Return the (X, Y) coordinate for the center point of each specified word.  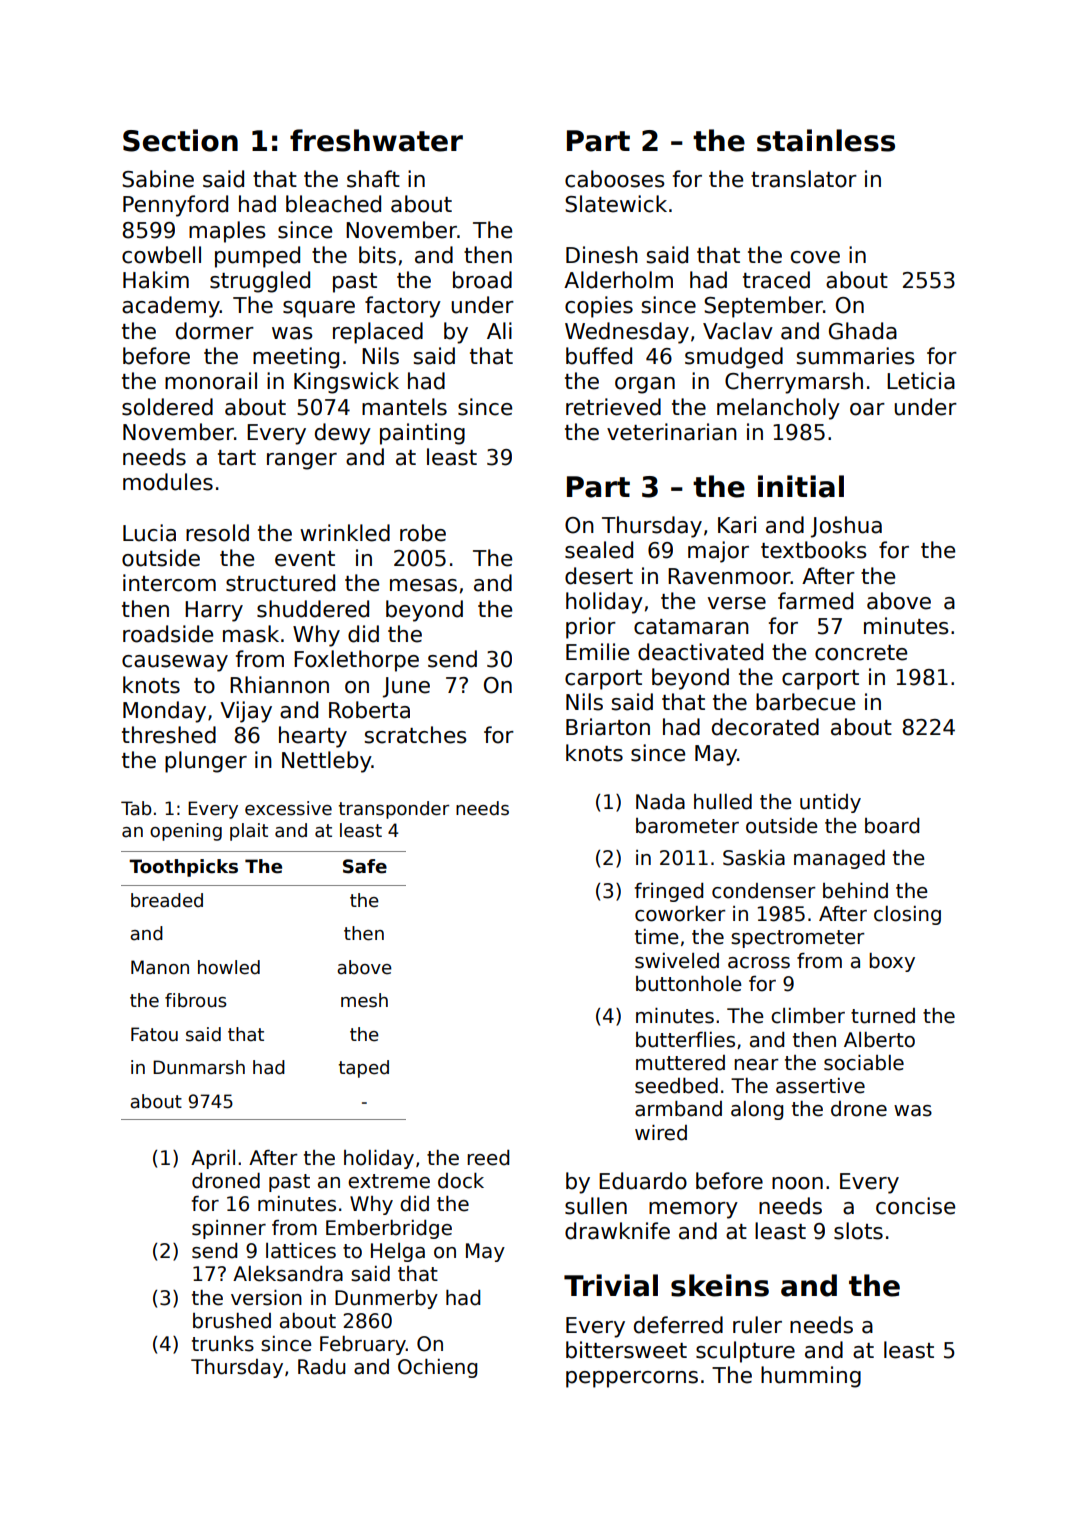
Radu (321, 1367)
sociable (864, 1063)
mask (251, 634)
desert (599, 576)
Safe (365, 866)
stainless (826, 140)
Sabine (158, 179)
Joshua (846, 527)
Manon (160, 967)
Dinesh (602, 255)
